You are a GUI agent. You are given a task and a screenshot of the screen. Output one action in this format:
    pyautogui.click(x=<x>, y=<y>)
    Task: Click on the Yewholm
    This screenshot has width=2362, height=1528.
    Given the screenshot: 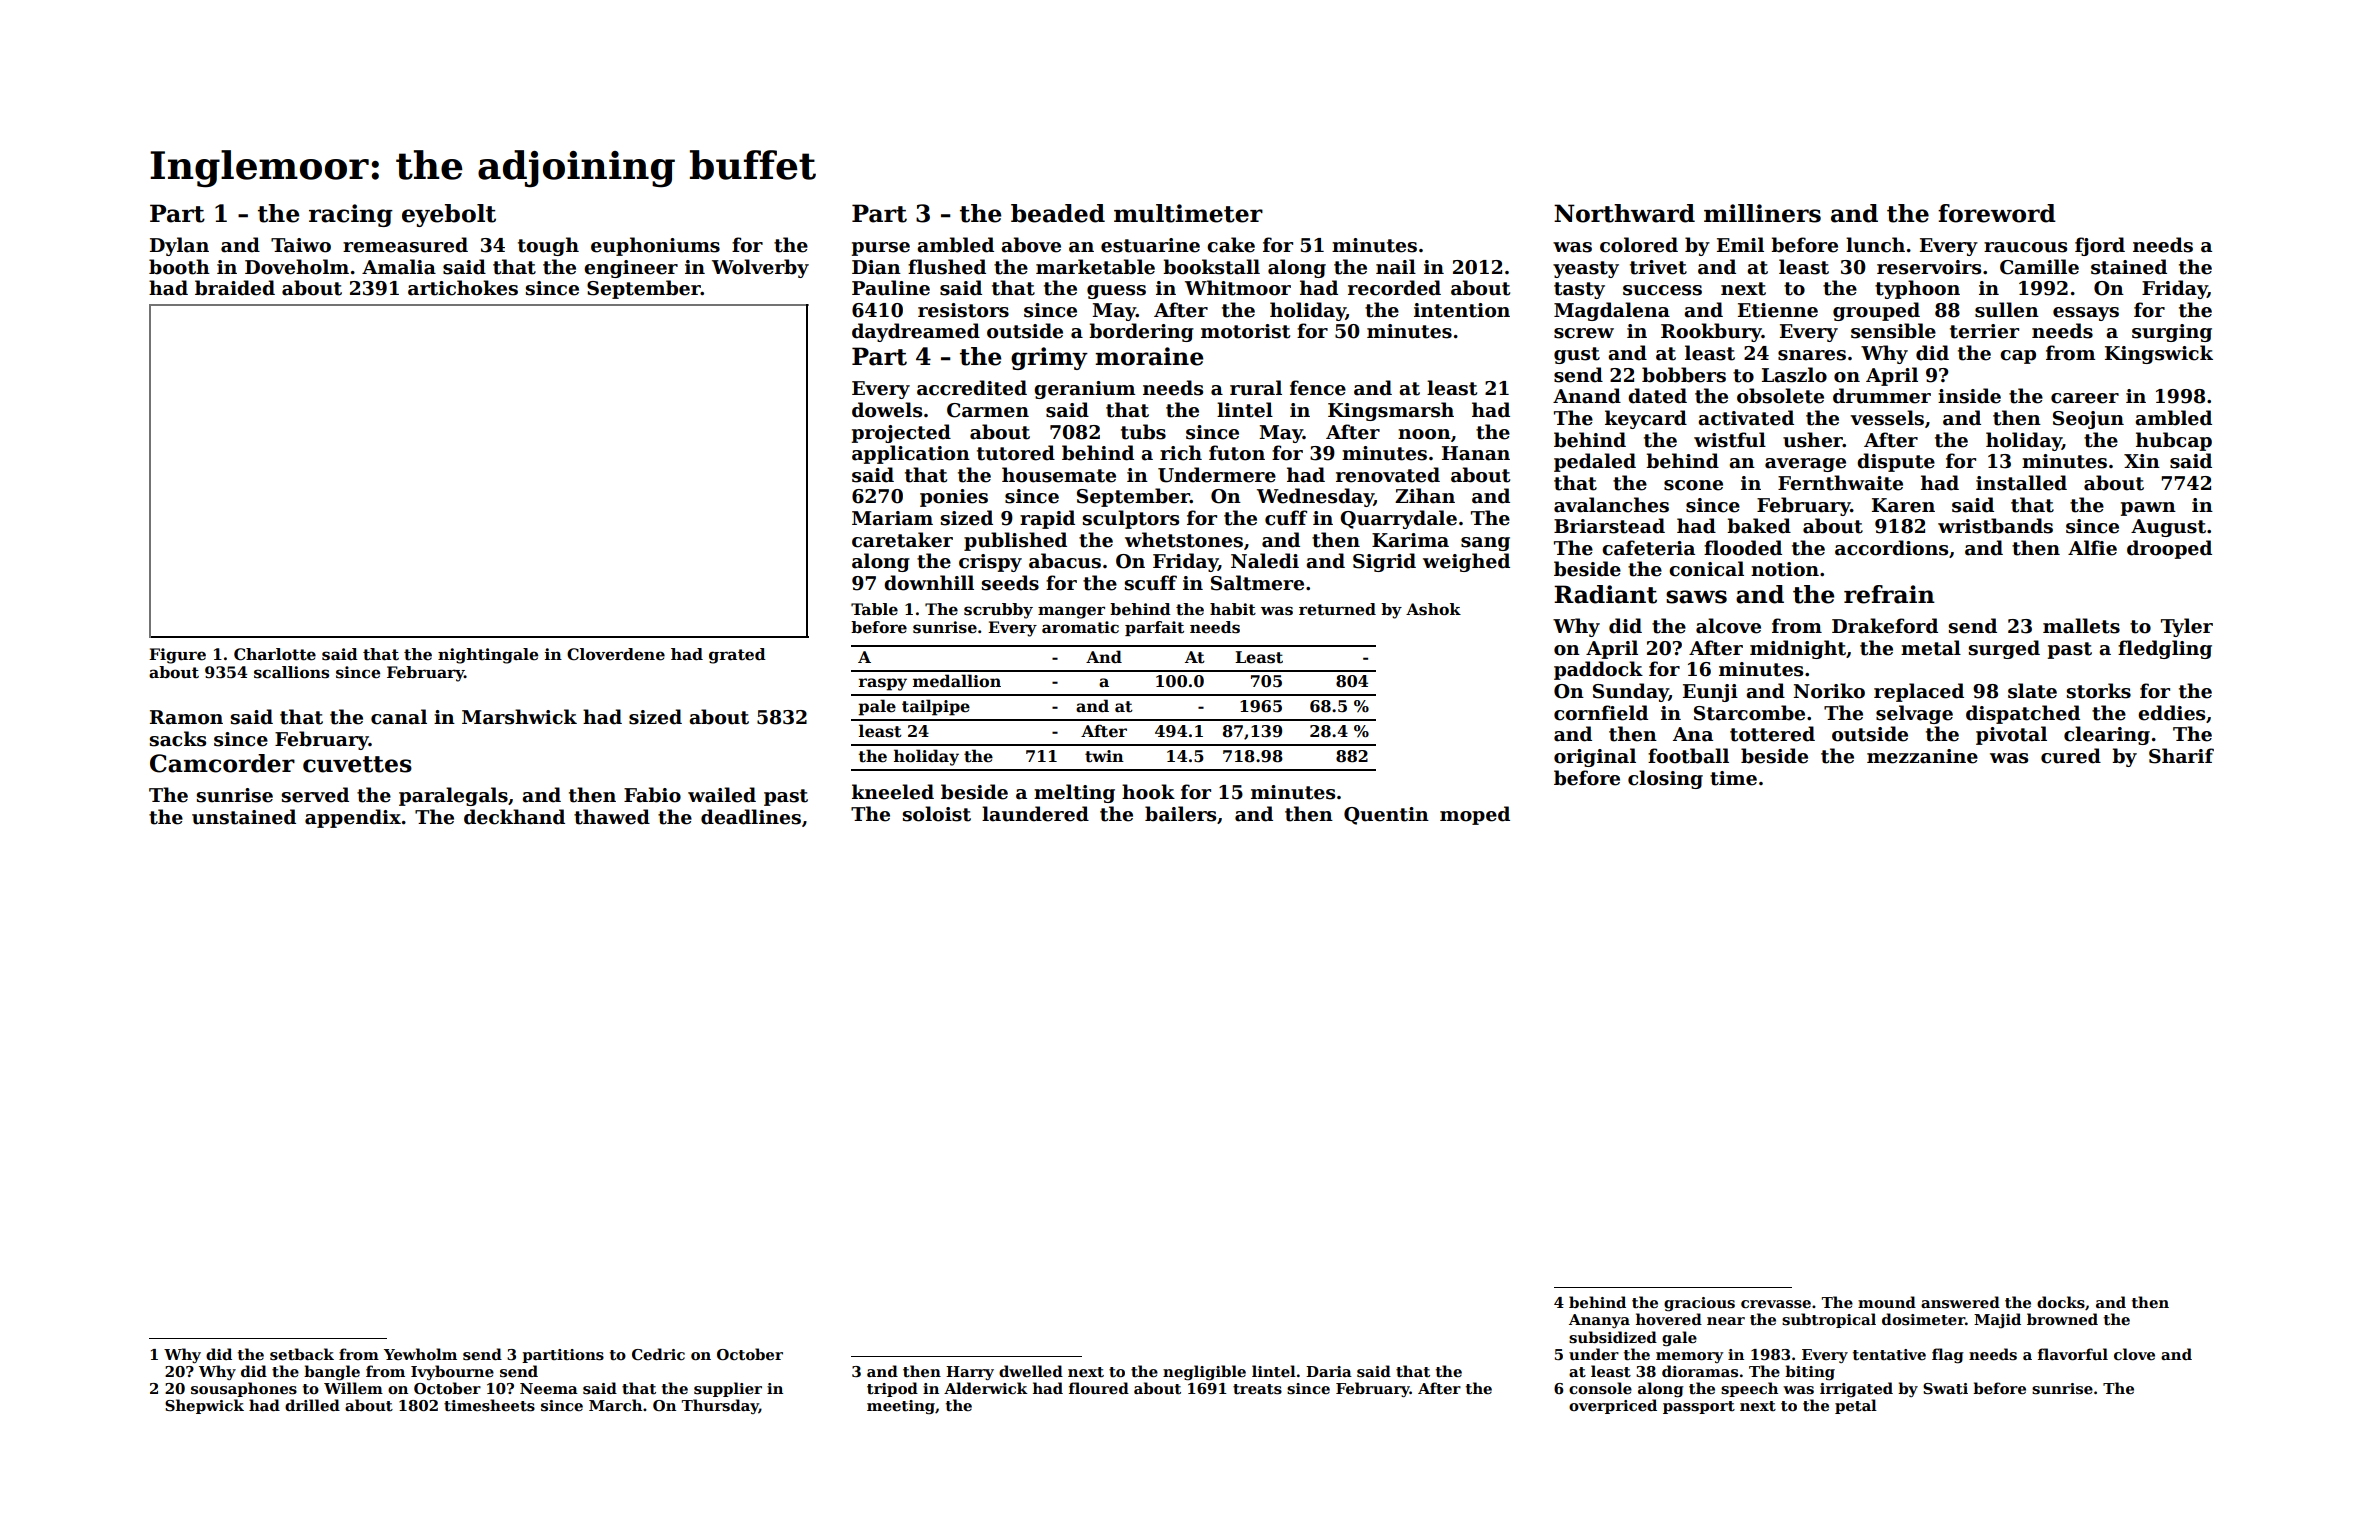 What is the action you would take?
    pyautogui.click(x=420, y=1354)
